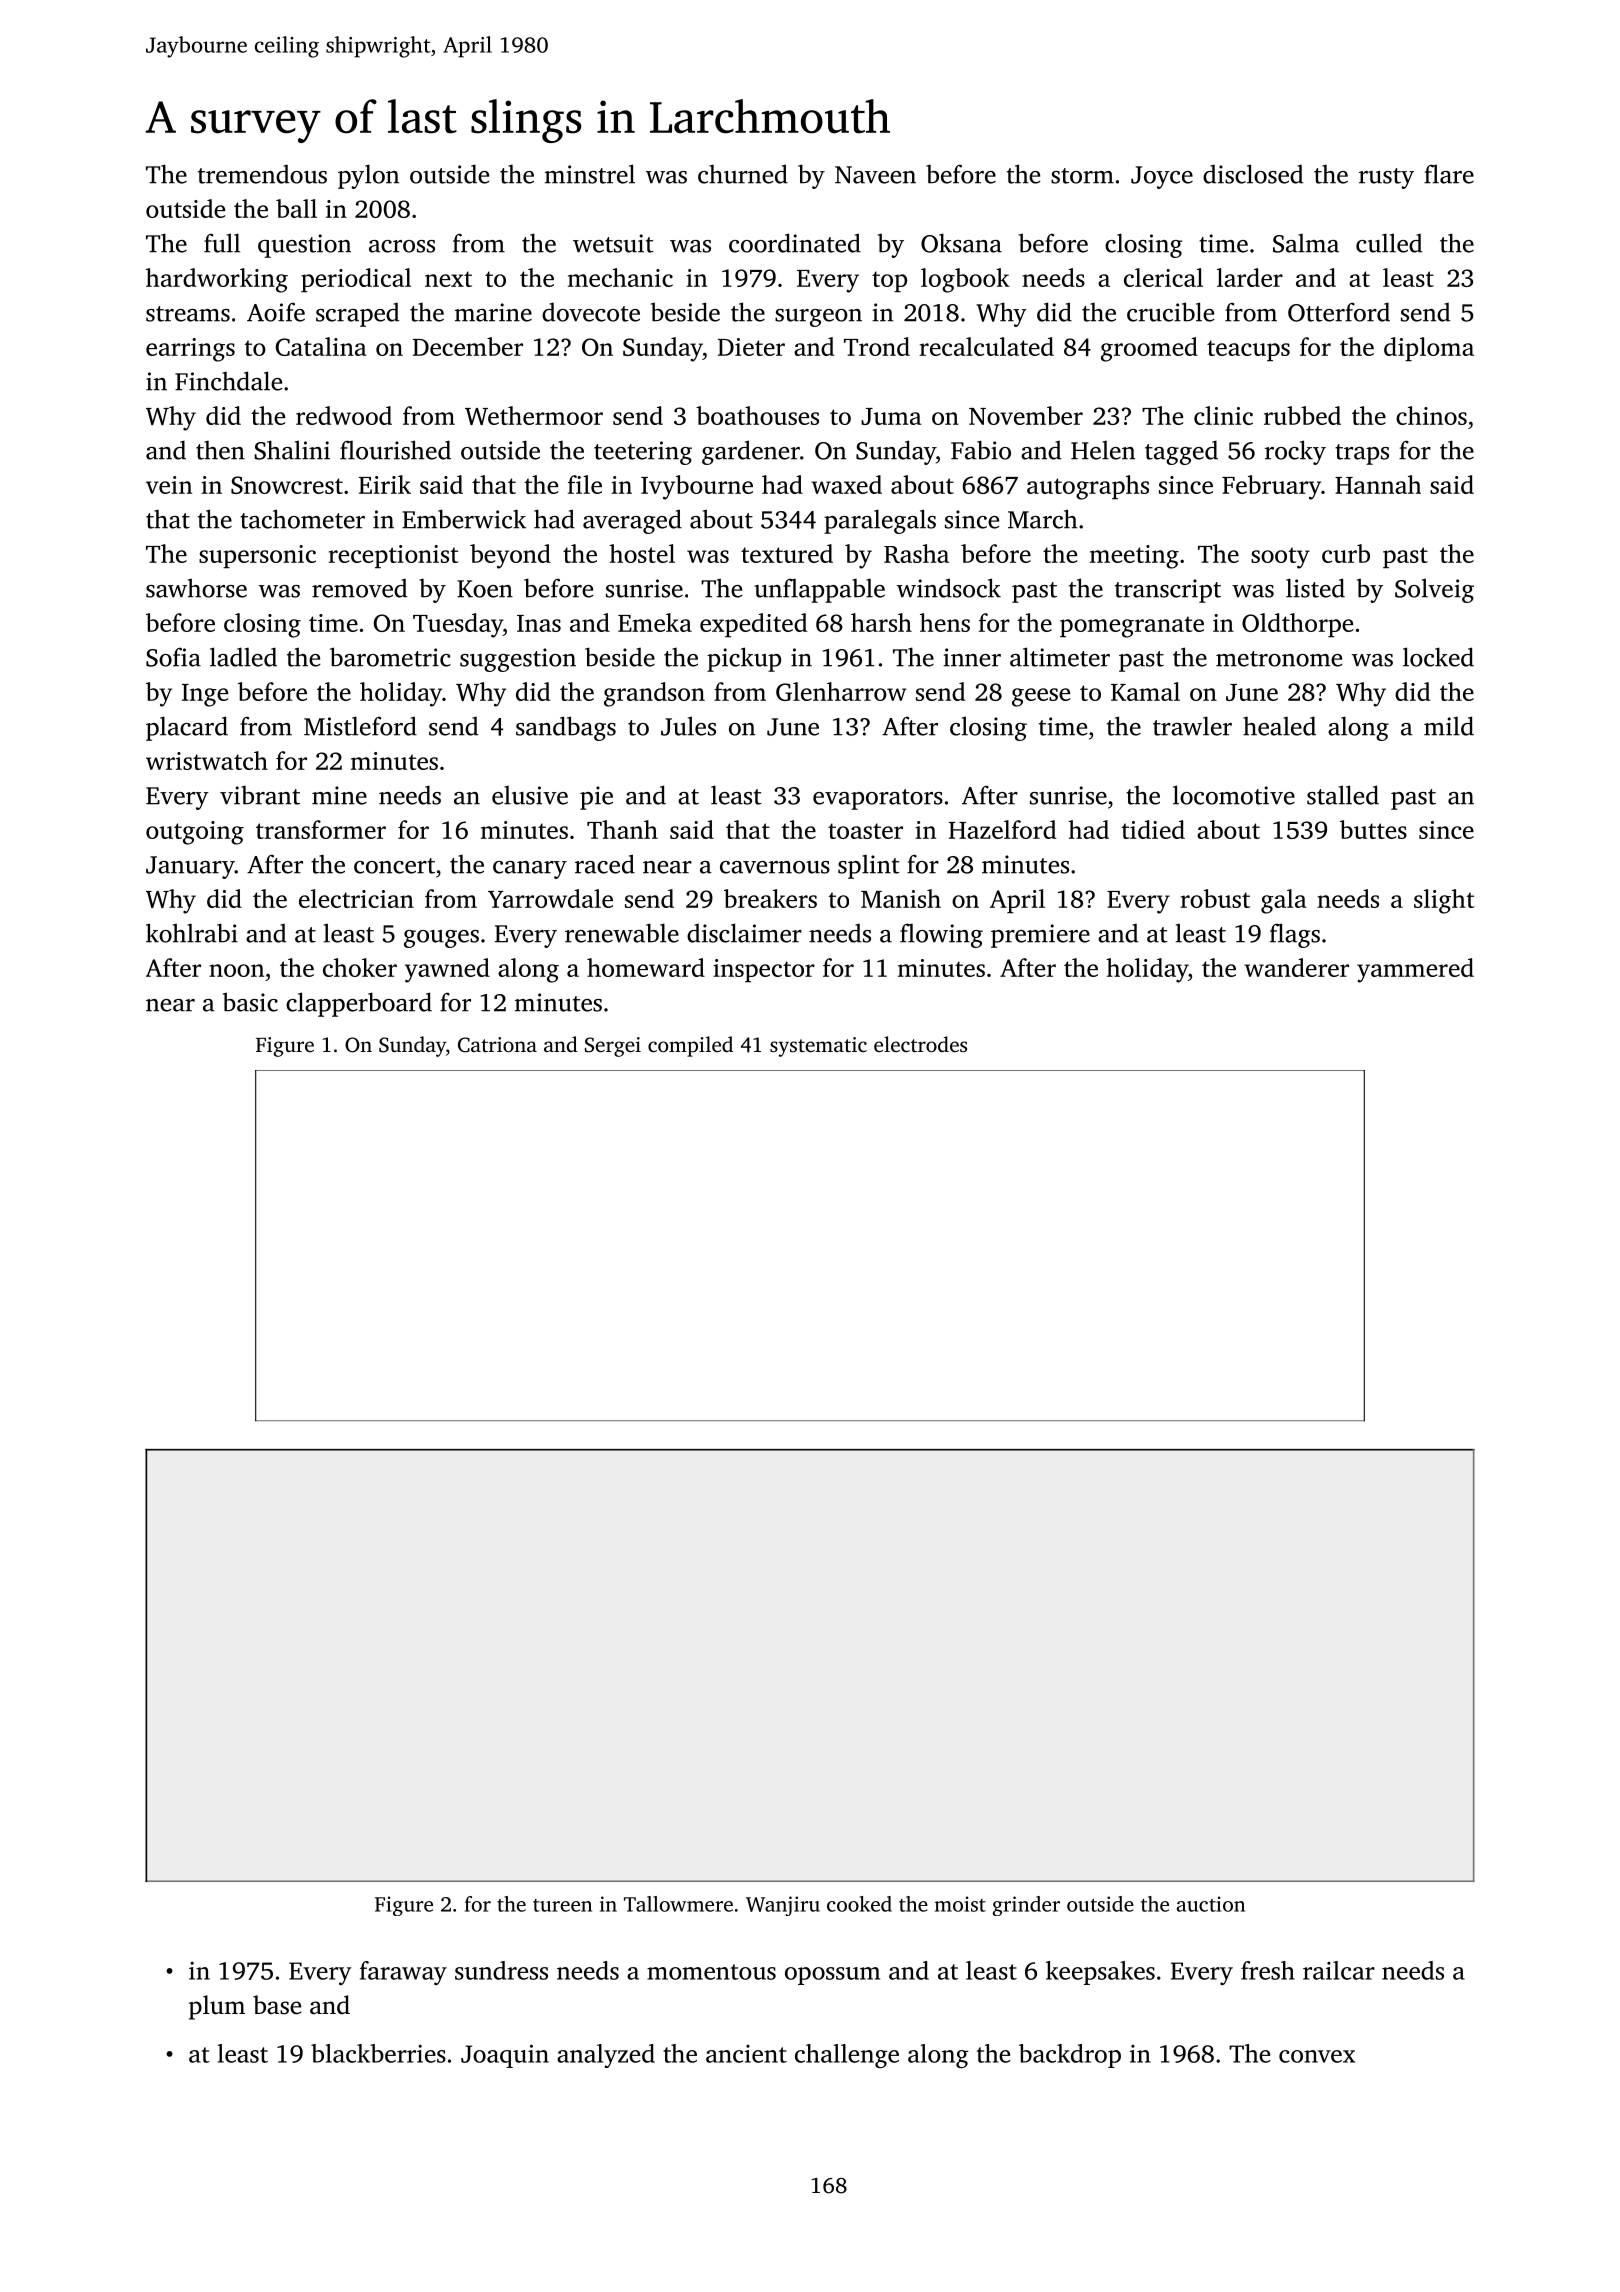  I want to click on faraway, so click(403, 1973).
